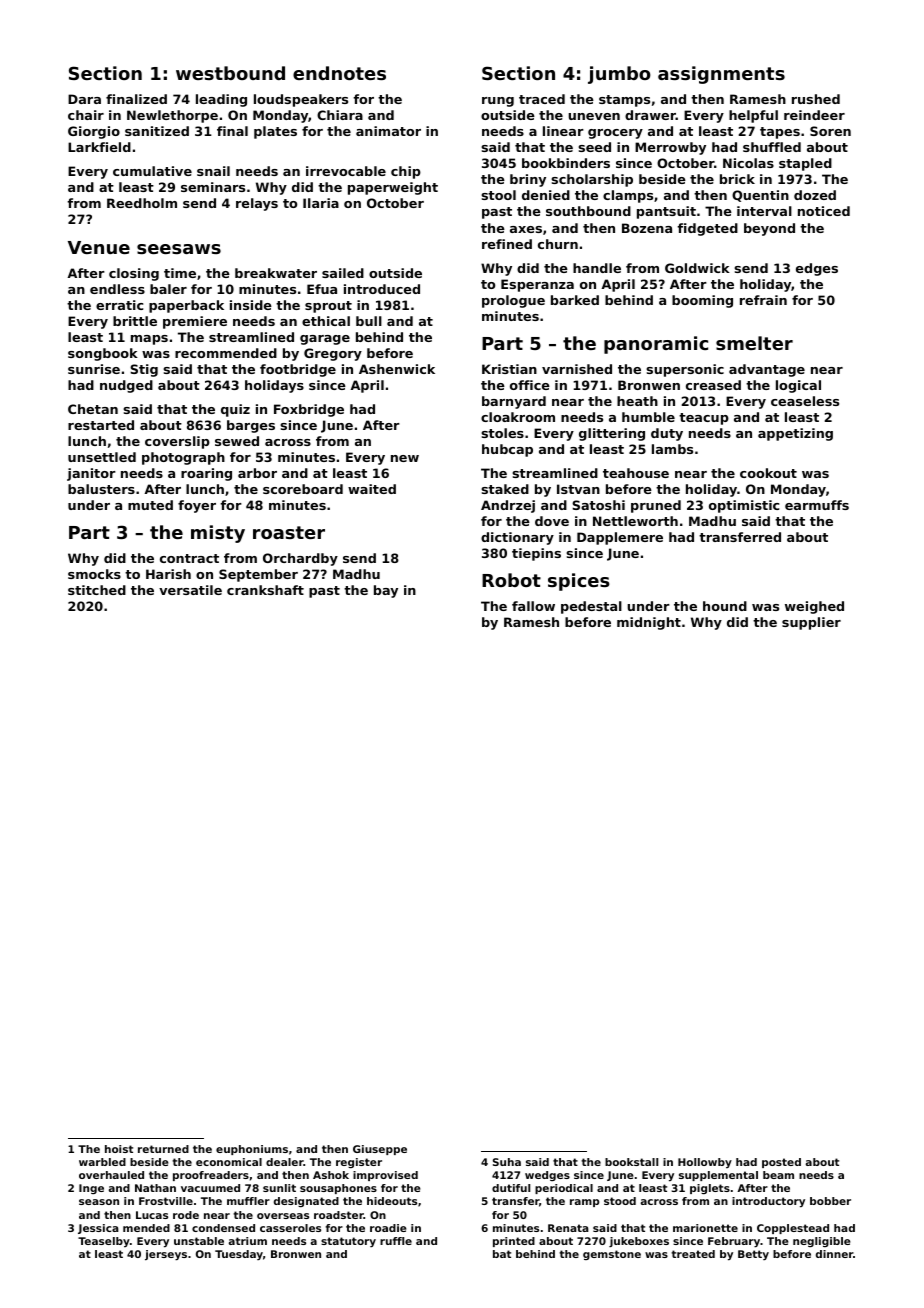  Describe the element at coordinates (824, 211) in the page. I see `noticed` at that location.
